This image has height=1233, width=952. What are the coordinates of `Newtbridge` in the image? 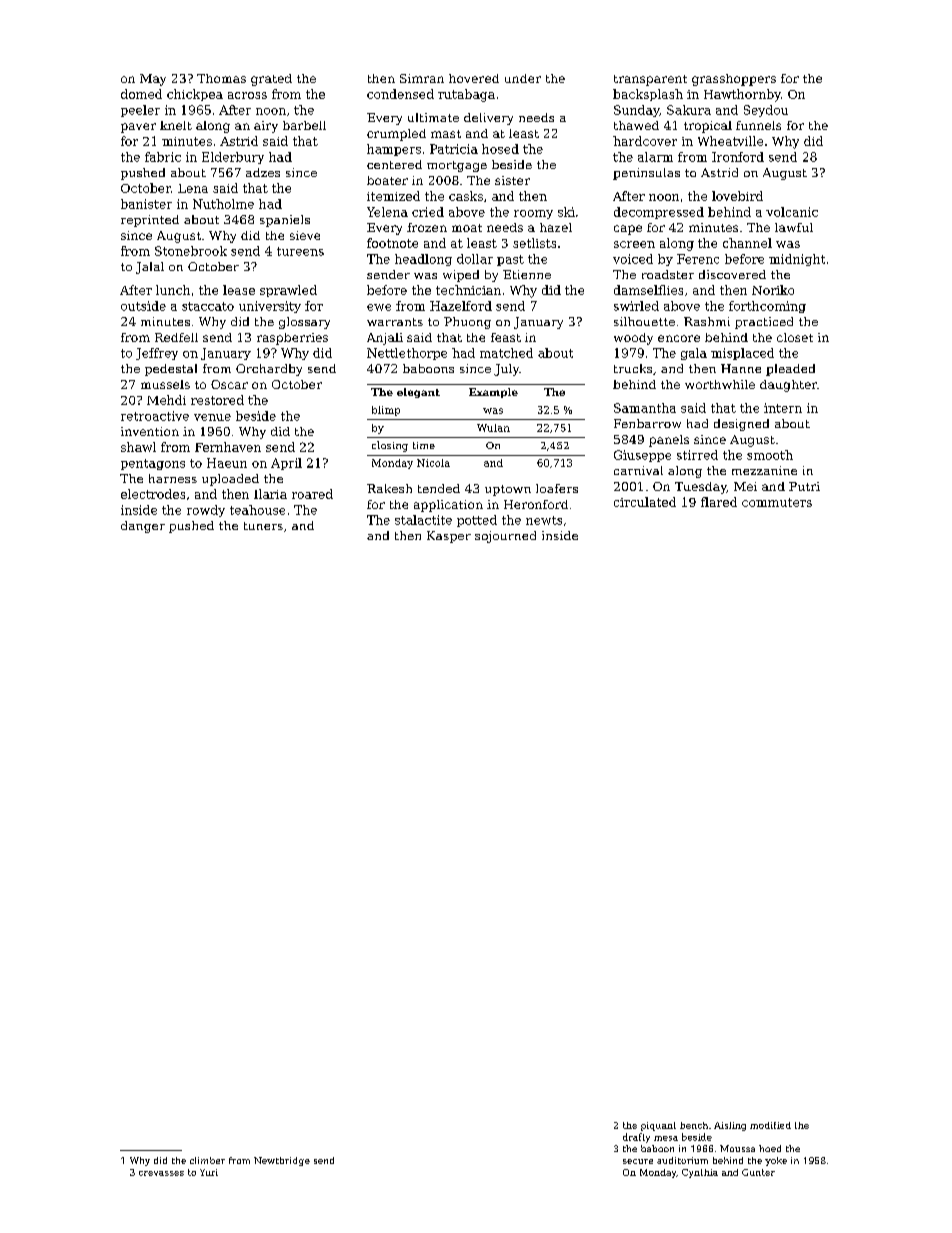 It's located at (282, 1161).
